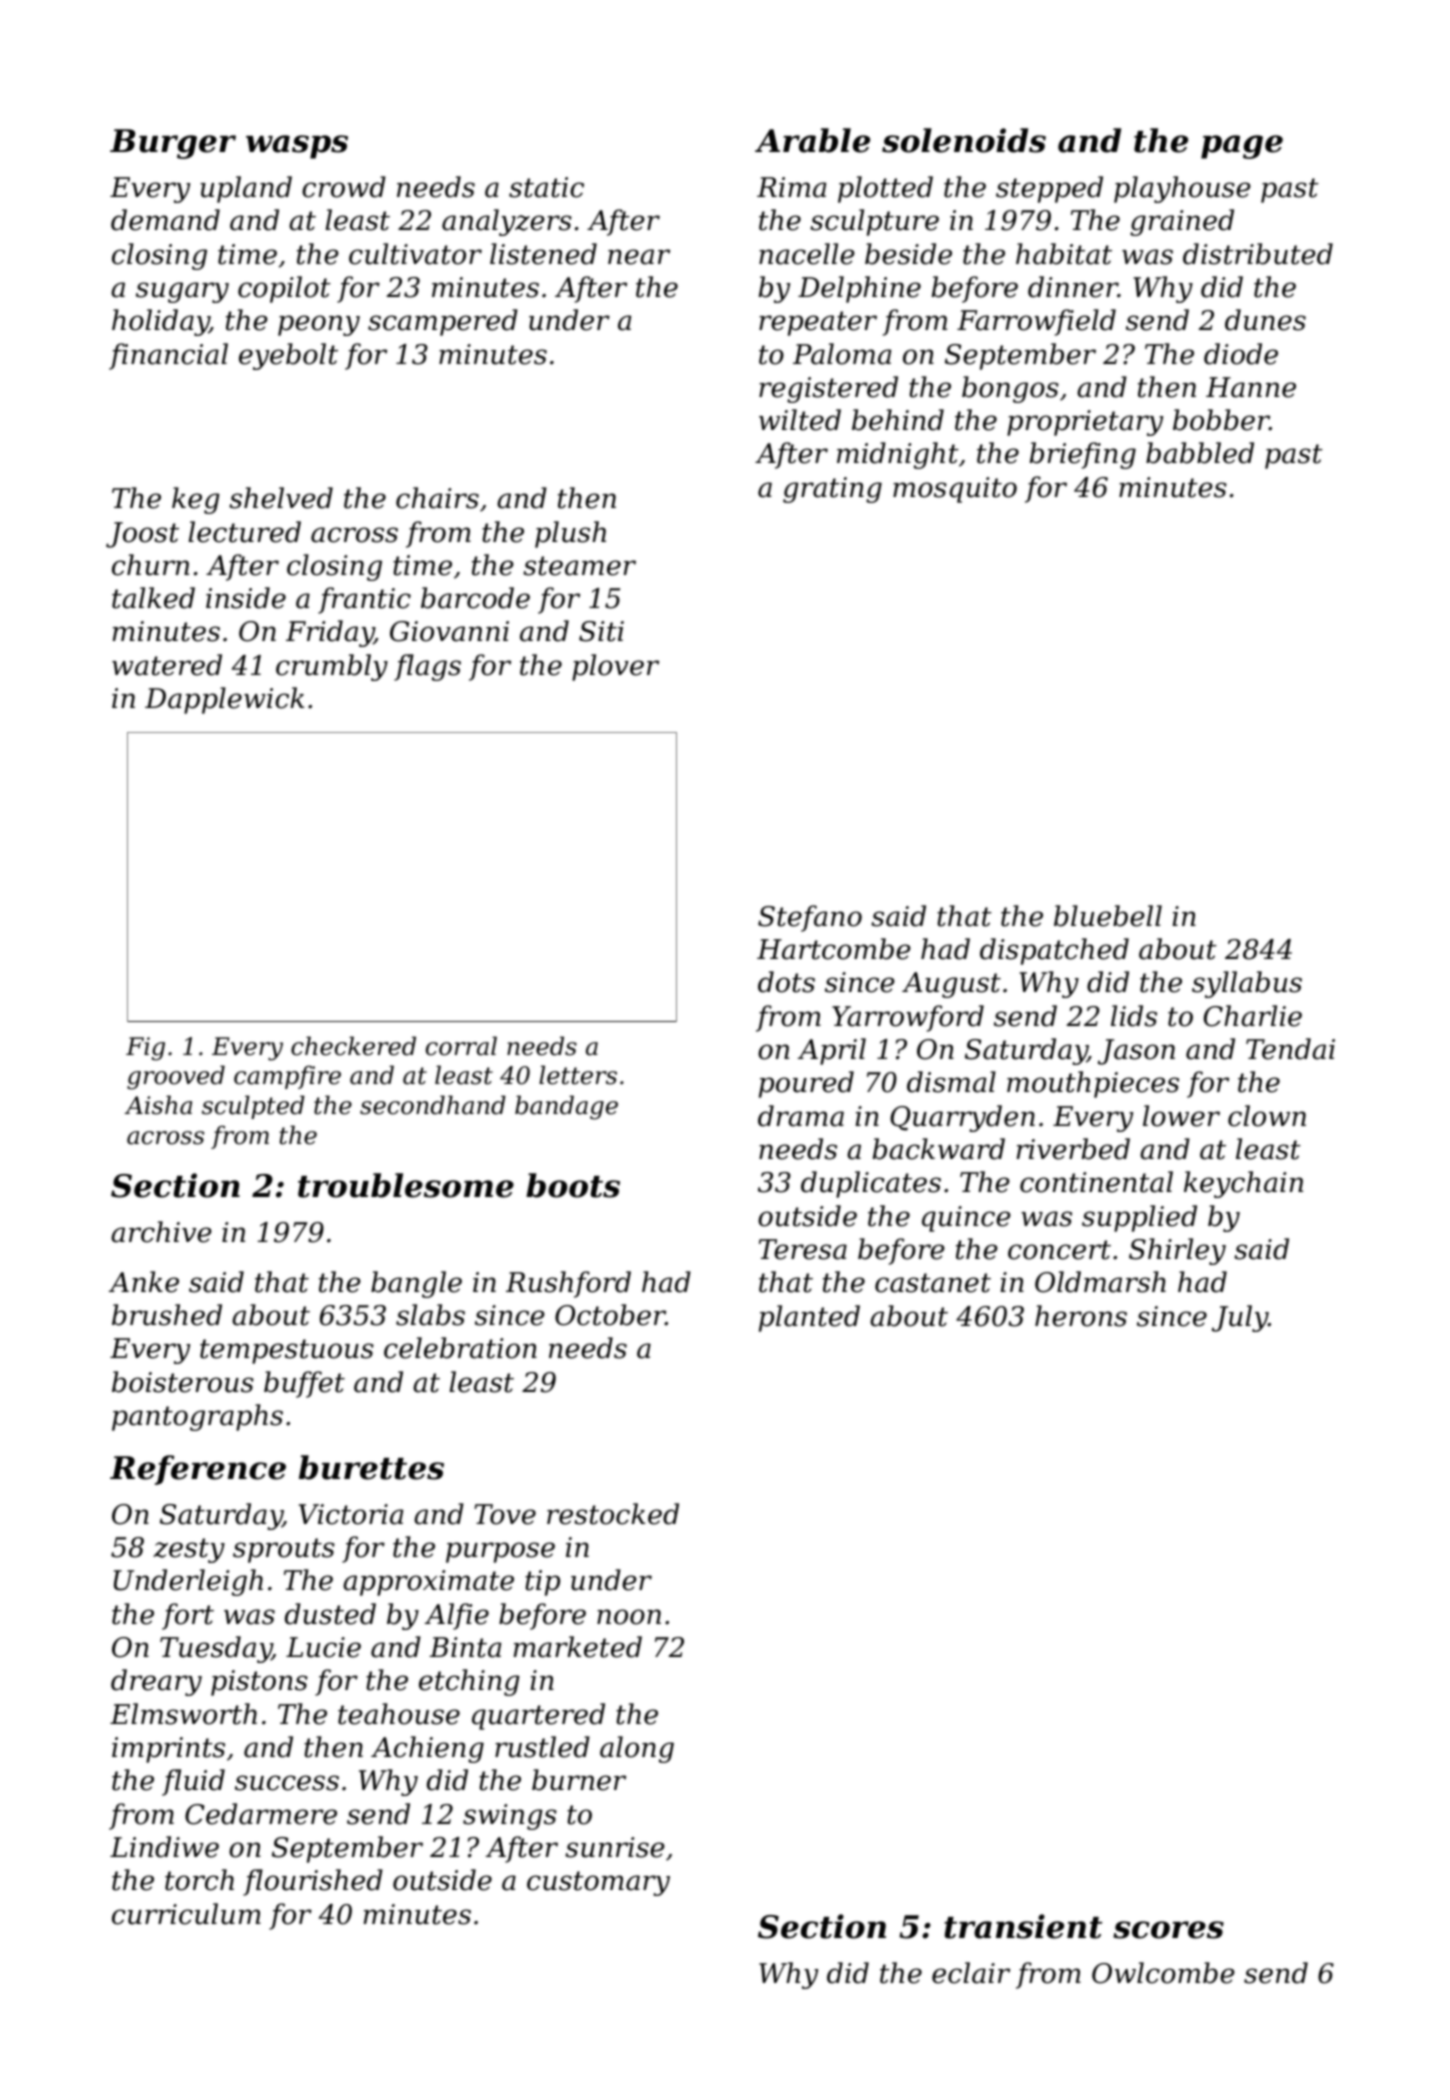  Describe the element at coordinates (319, 325) in the screenshot. I see `peony` at that location.
